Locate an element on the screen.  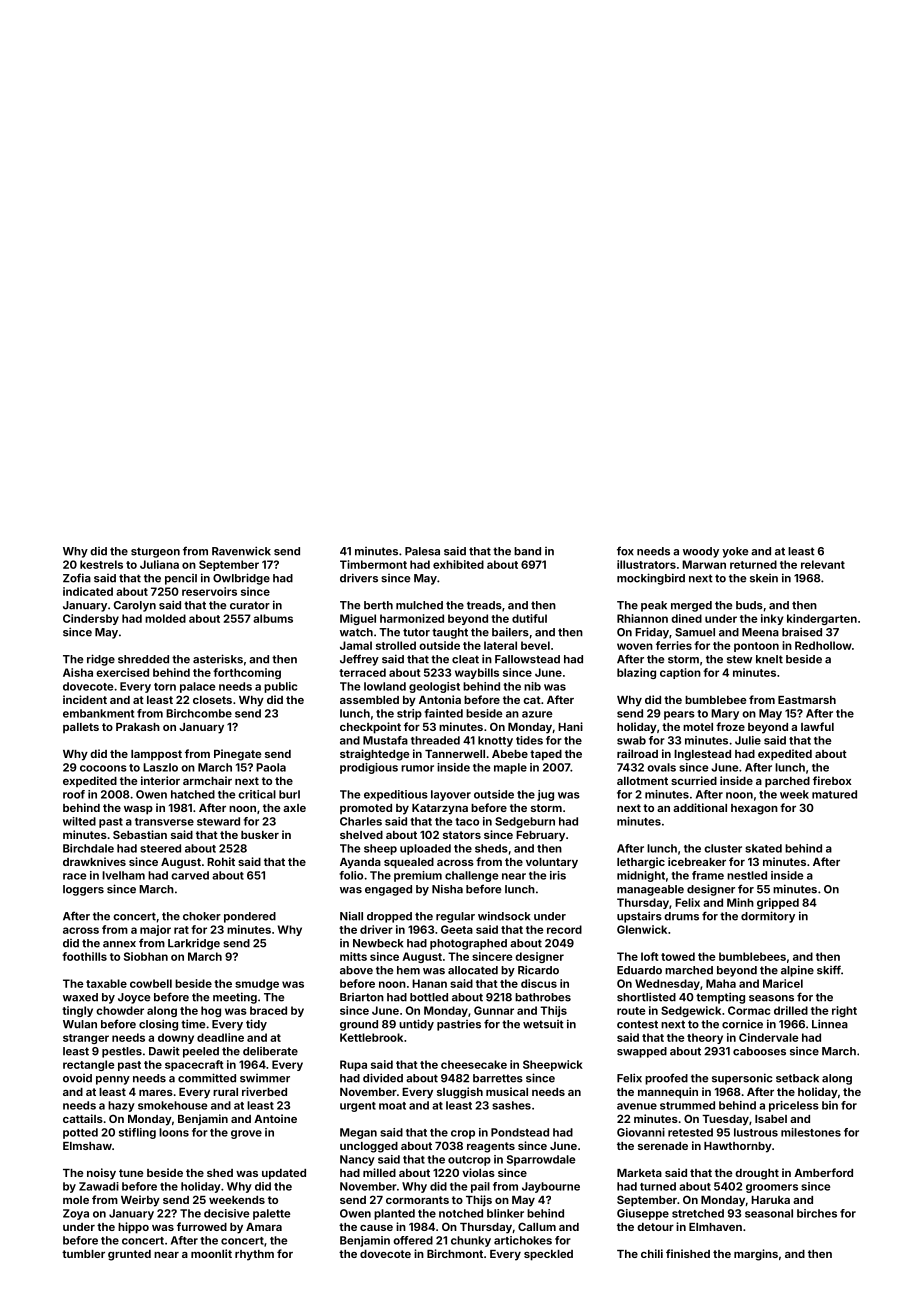
prodigious is located at coordinates (369, 768).
